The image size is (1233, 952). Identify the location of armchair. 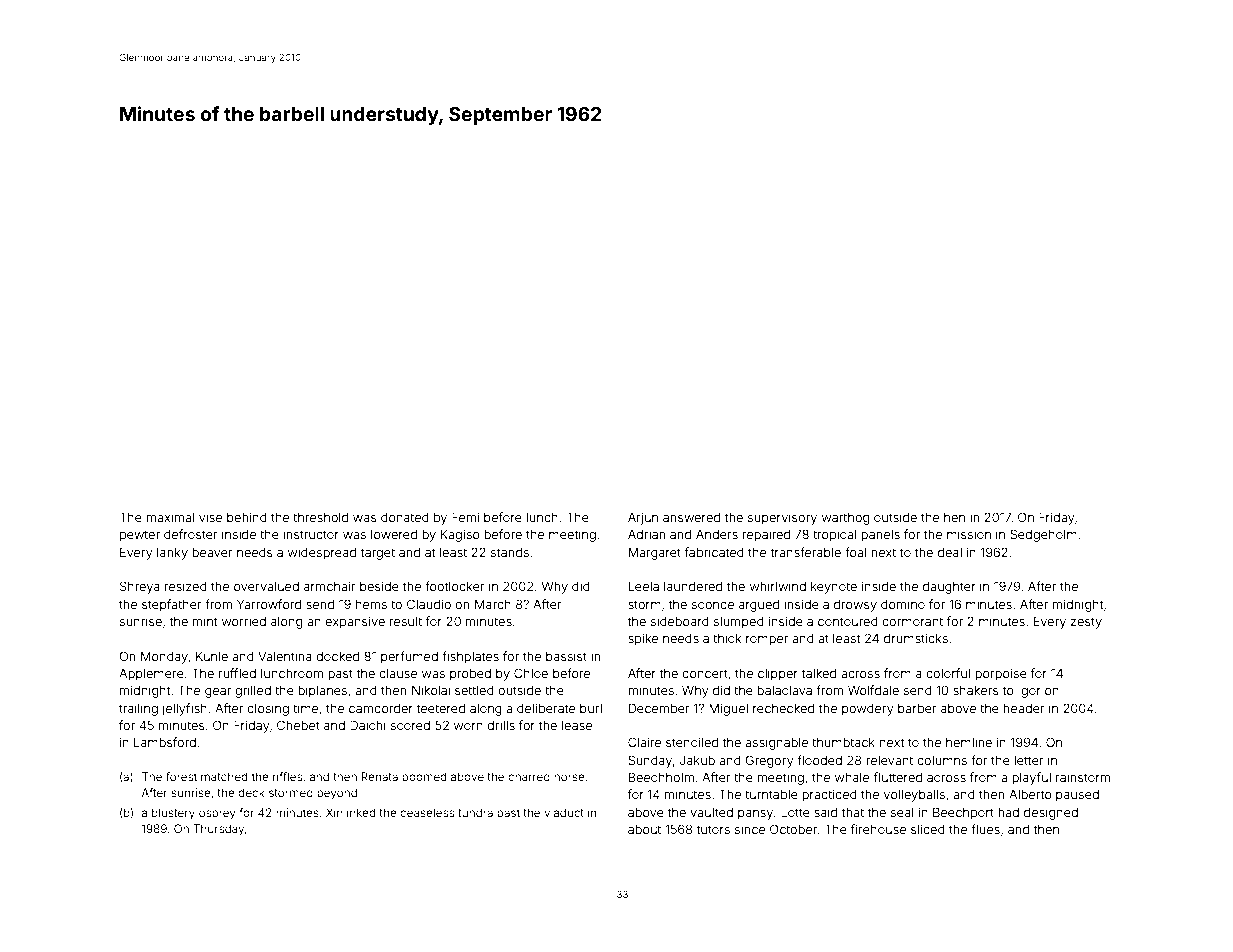
(330, 586).
